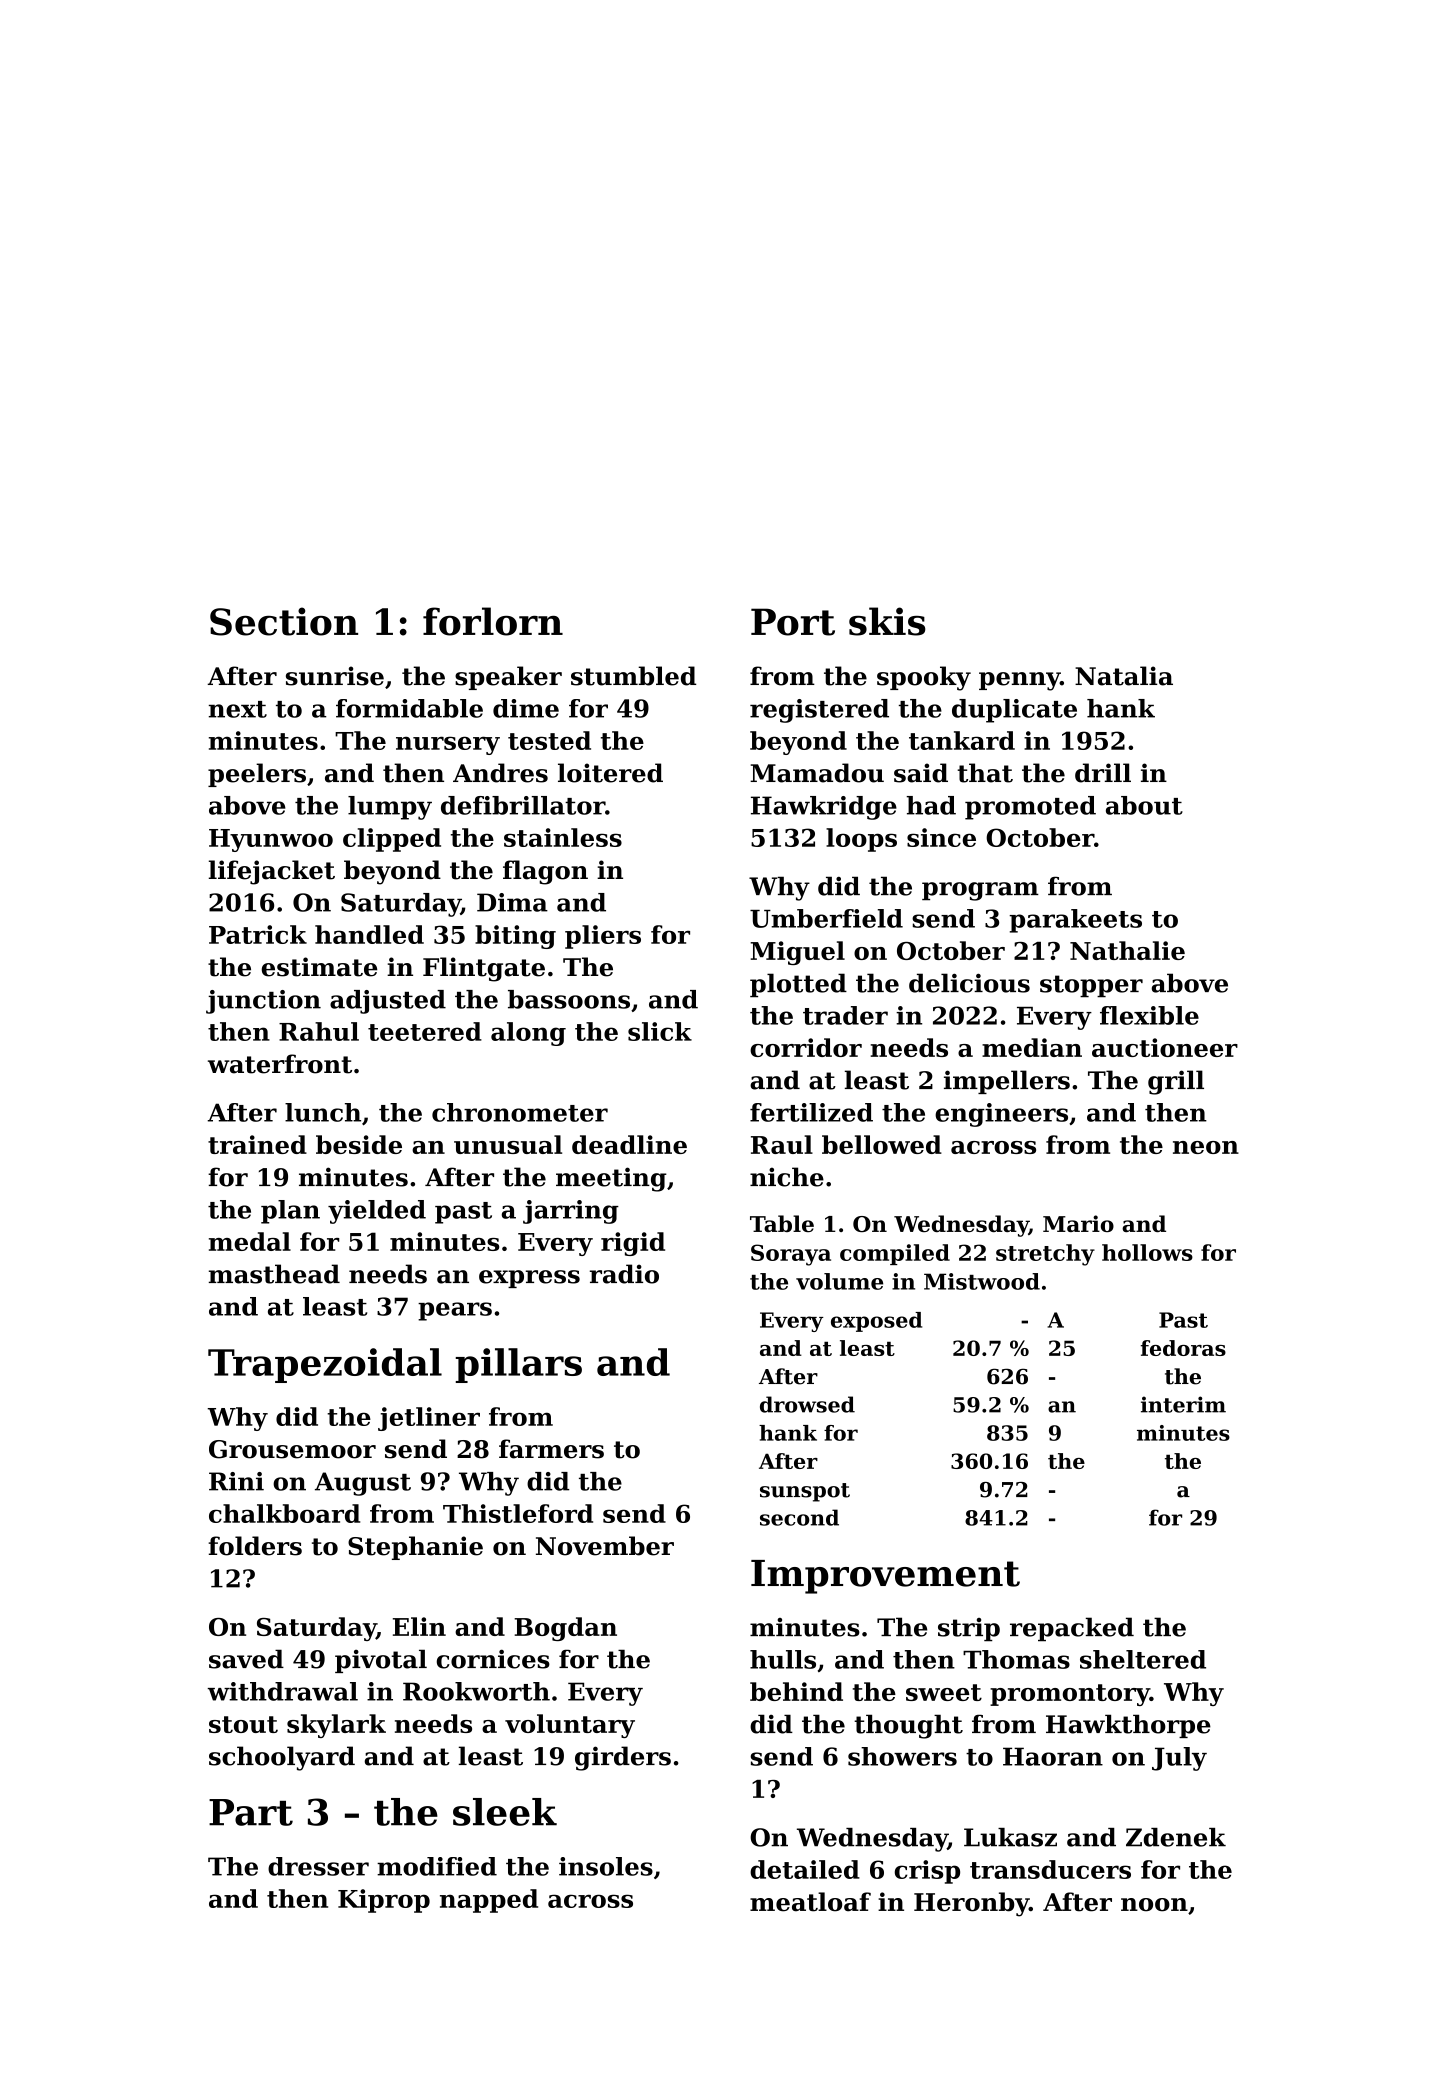 The height and width of the page is (2100, 1450). What do you see at coordinates (1001, 1115) in the page?
I see `engineers` at bounding box center [1001, 1115].
